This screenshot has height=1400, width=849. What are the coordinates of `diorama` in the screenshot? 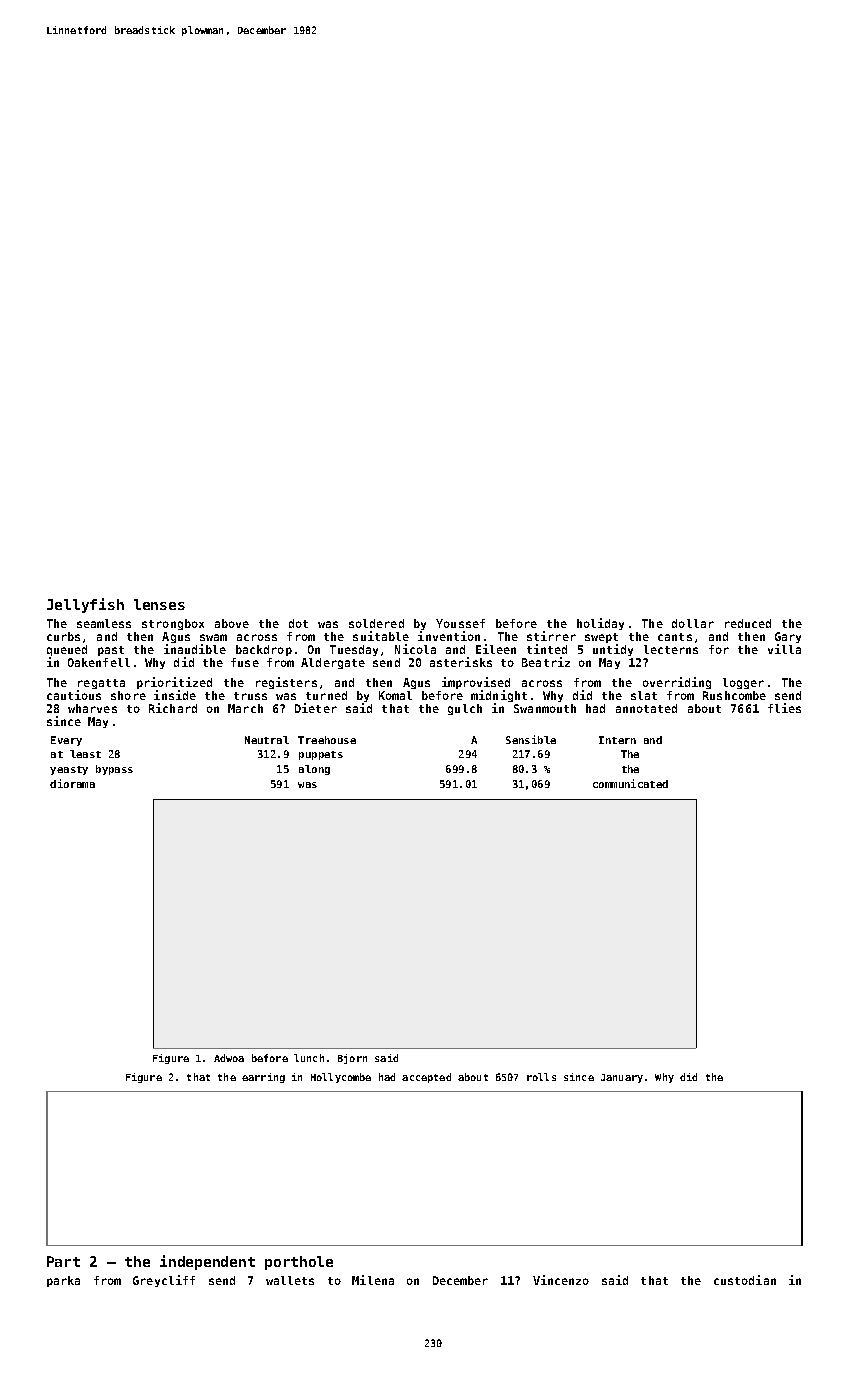 It's located at (72, 783).
